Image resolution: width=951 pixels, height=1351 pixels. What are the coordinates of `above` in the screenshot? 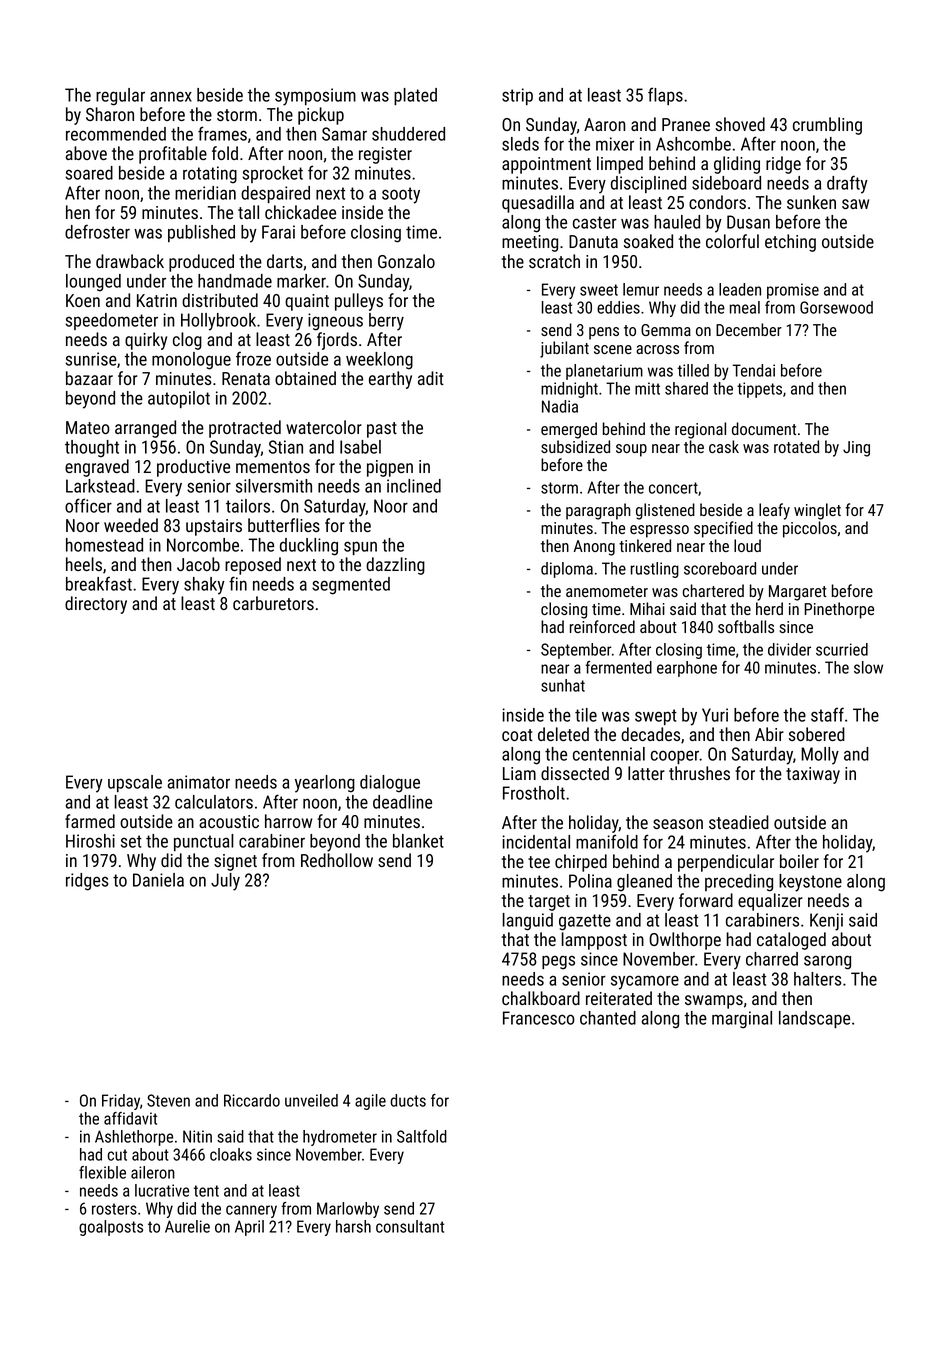 It's located at (86, 153).
